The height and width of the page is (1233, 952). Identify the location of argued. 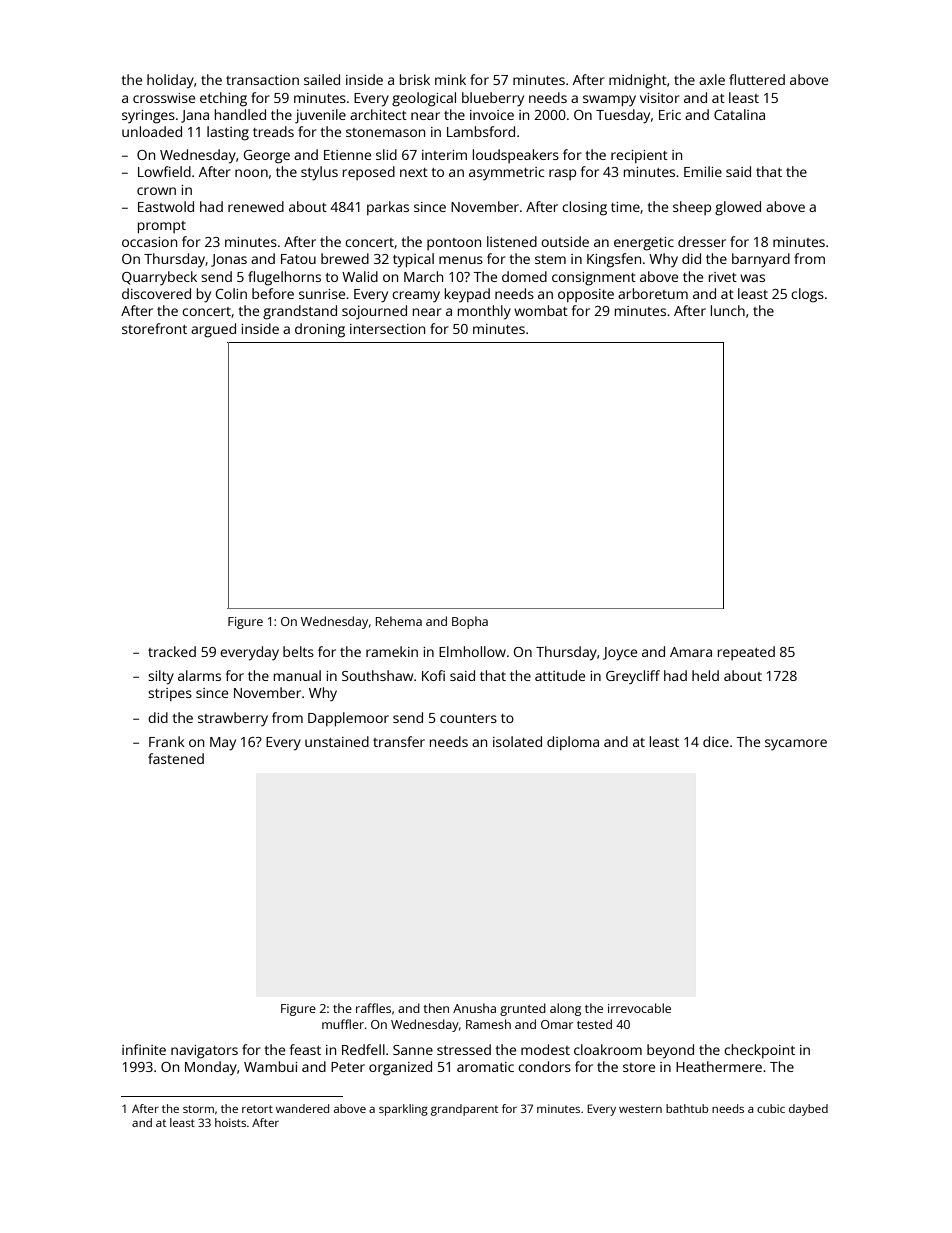
(213, 330).
